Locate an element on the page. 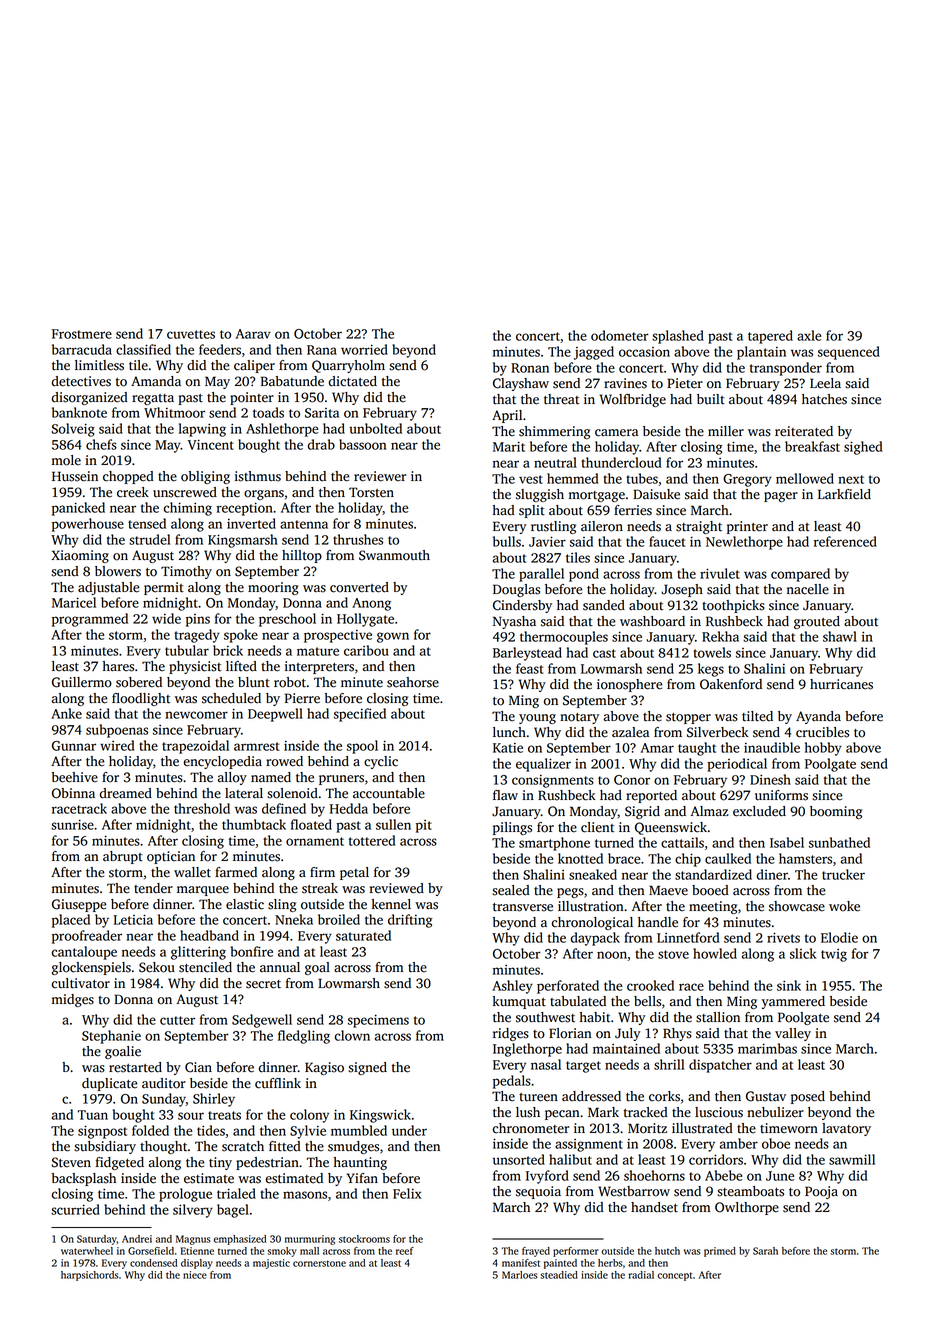 This image has height=1335, width=940. splashed is located at coordinates (678, 337).
